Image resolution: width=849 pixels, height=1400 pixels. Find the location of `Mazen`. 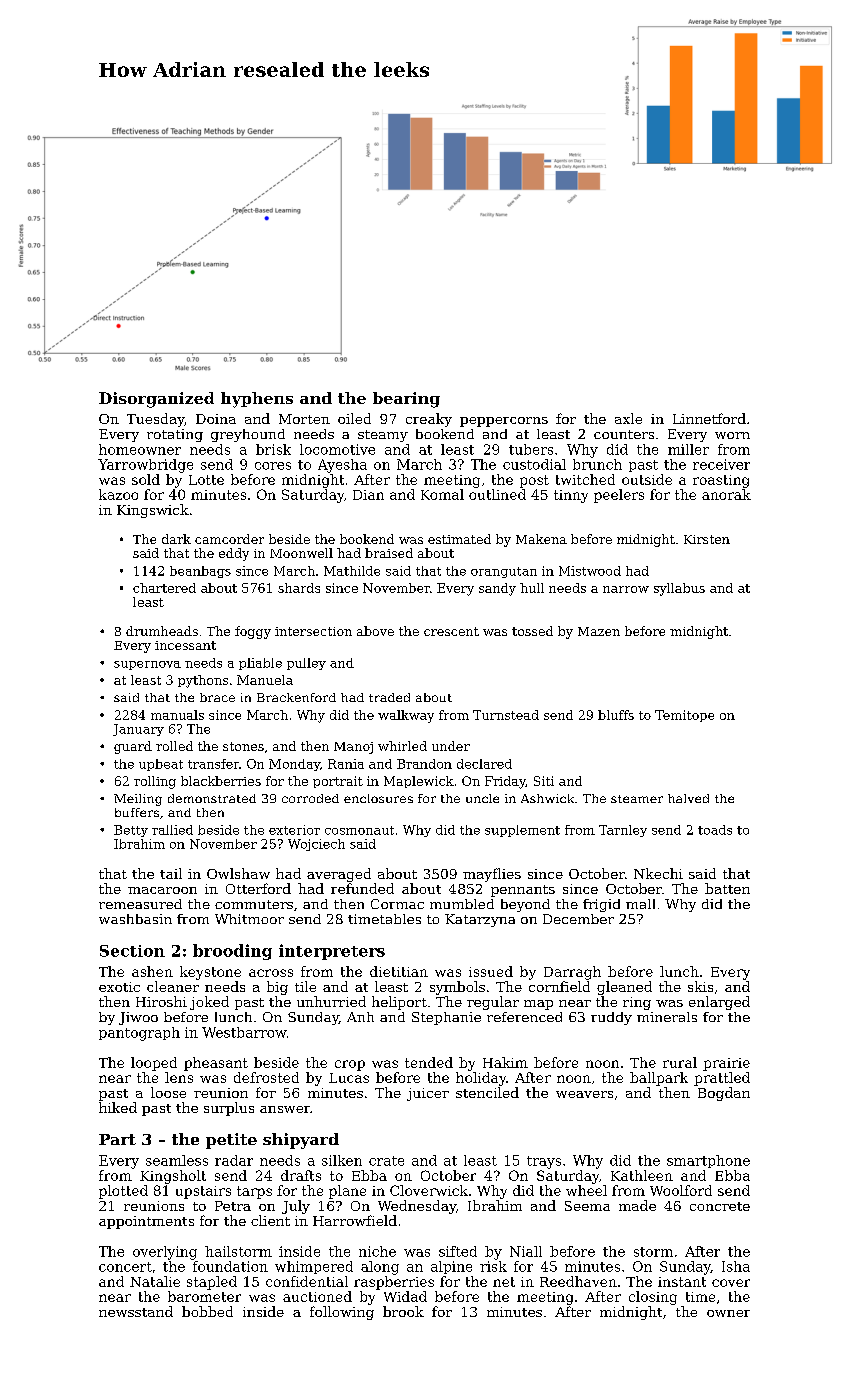

Mazen is located at coordinates (599, 631).
